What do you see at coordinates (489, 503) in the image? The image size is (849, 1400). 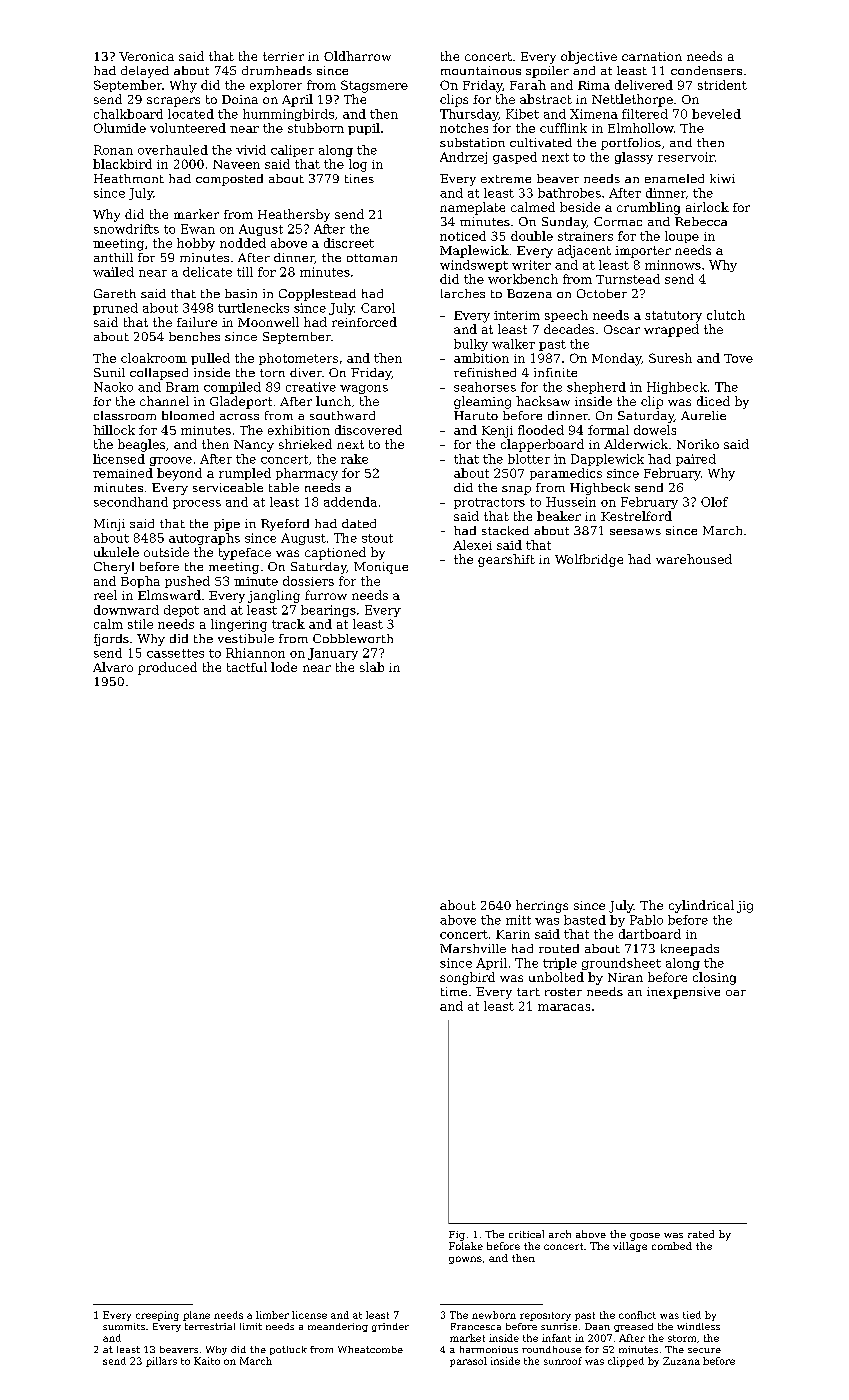 I see `protractors` at bounding box center [489, 503].
